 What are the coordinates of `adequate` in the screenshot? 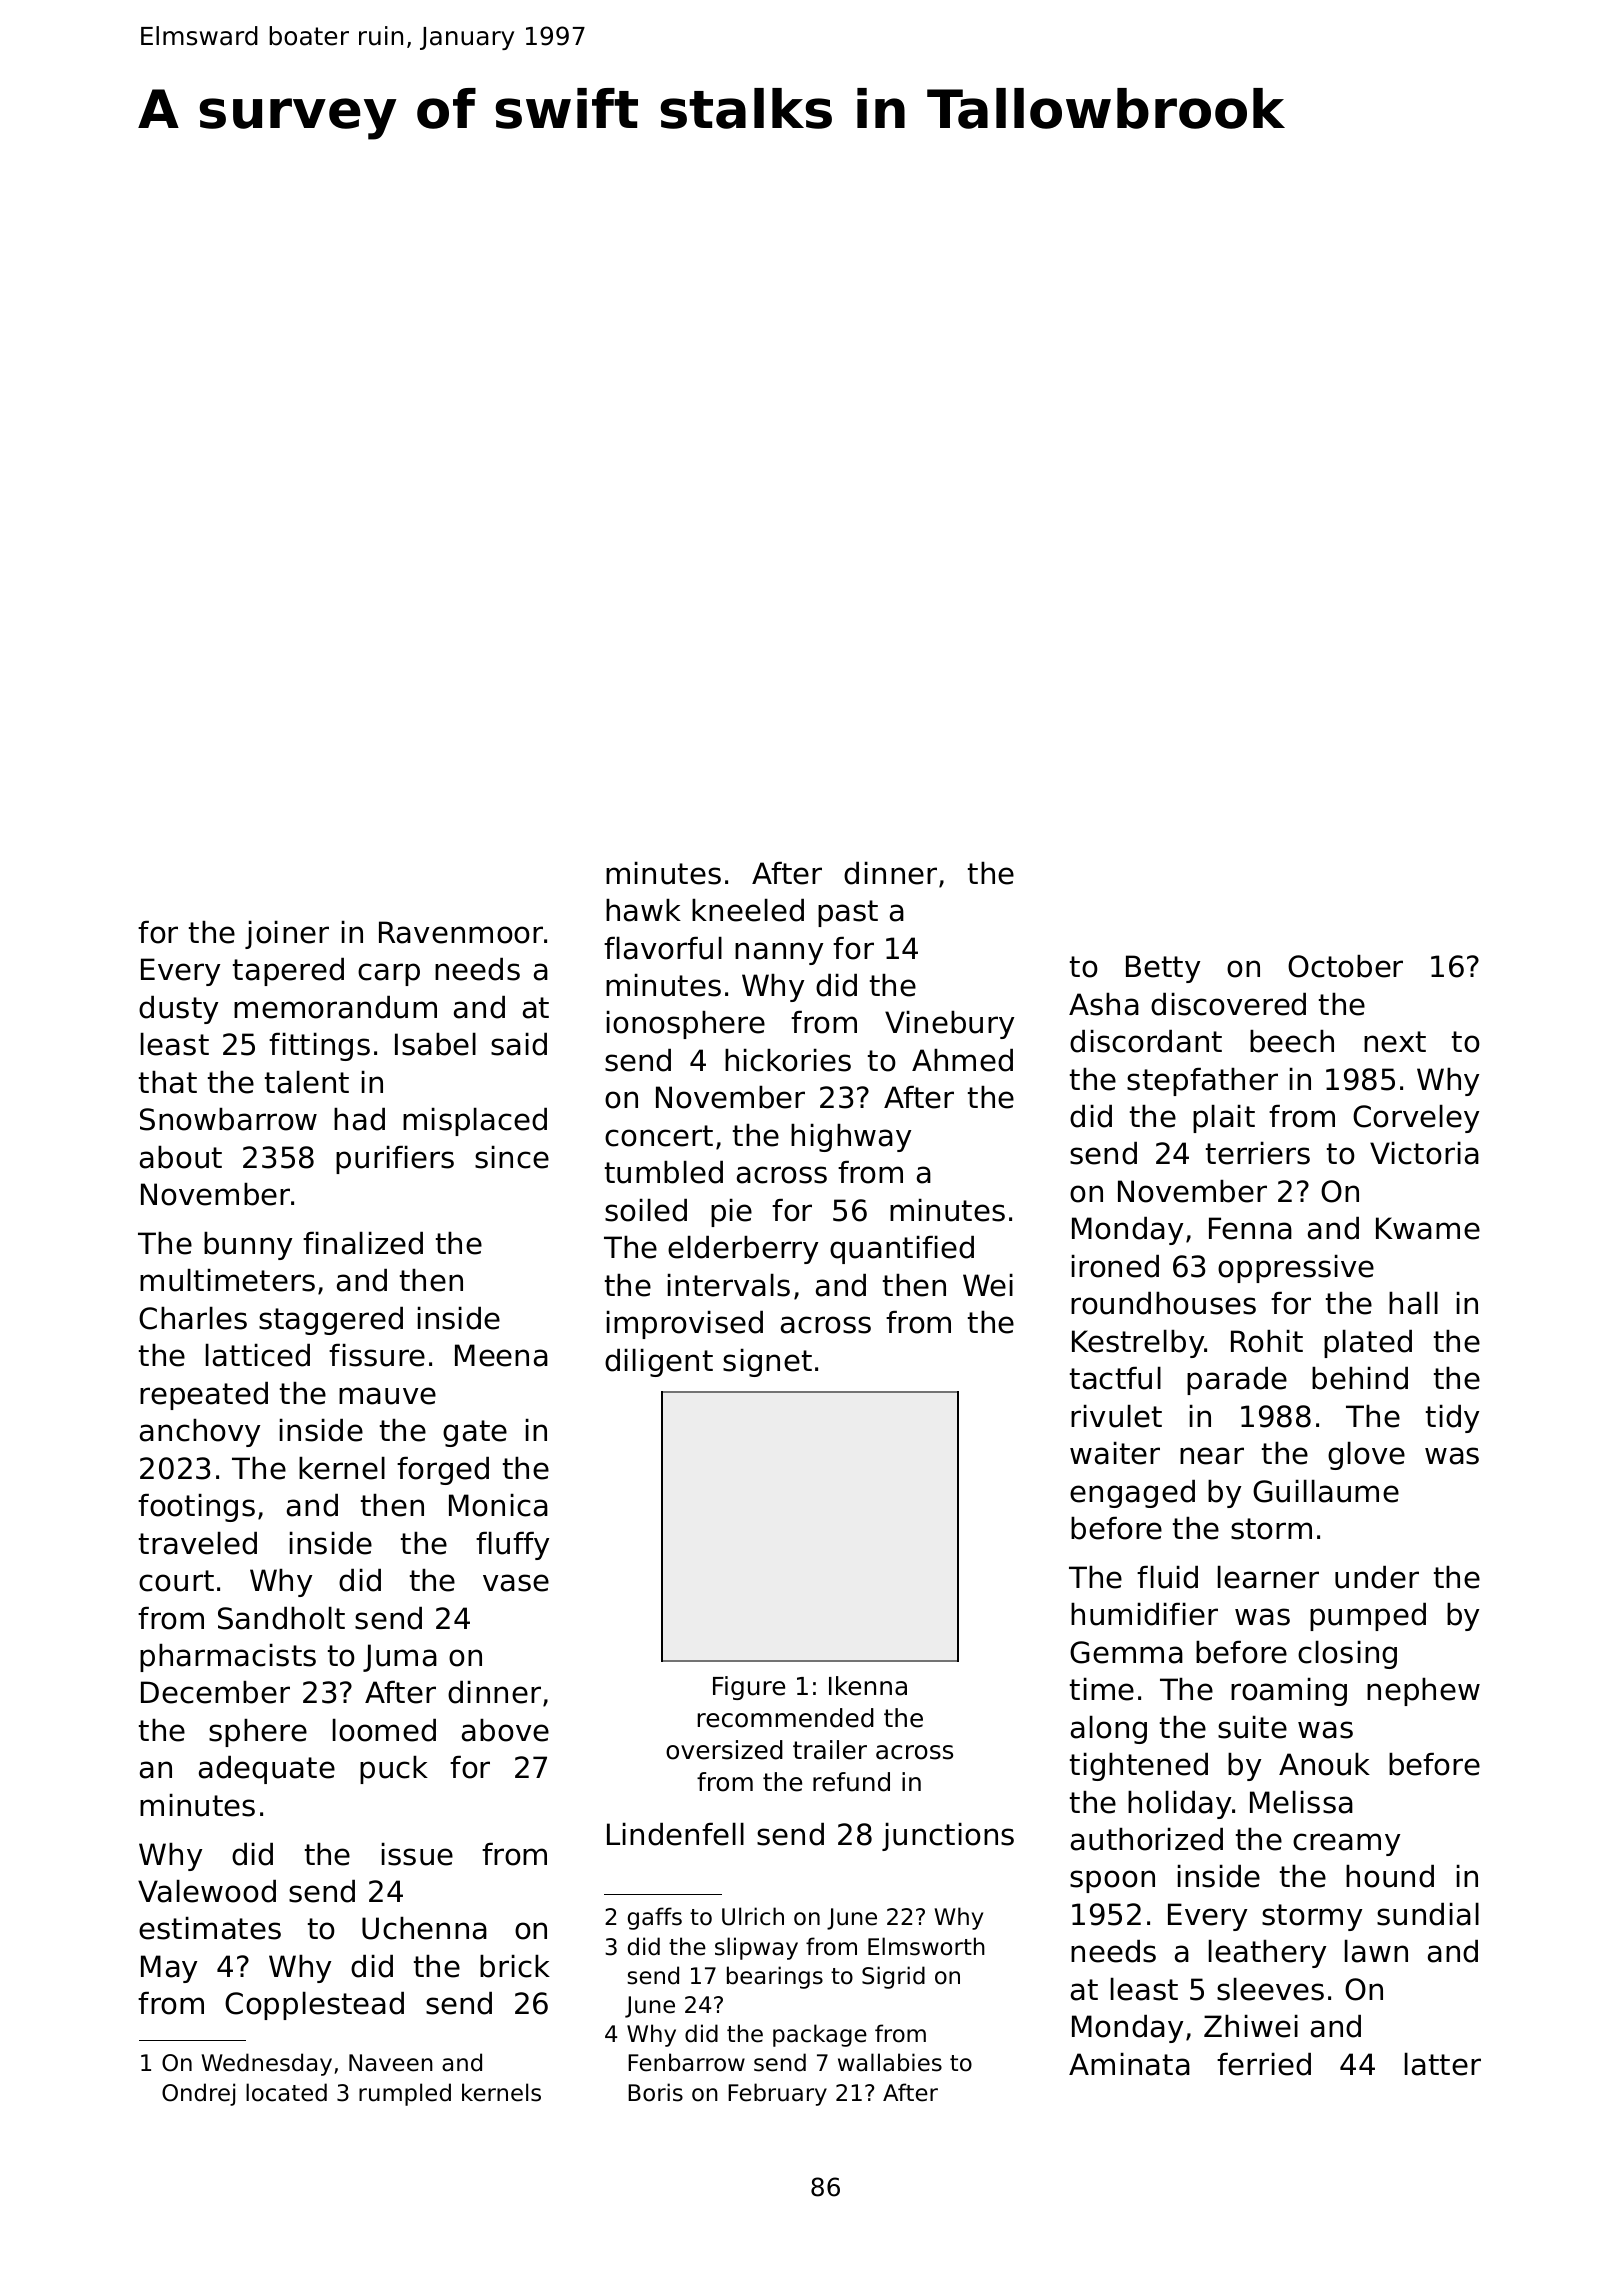 It's located at (267, 1770).
